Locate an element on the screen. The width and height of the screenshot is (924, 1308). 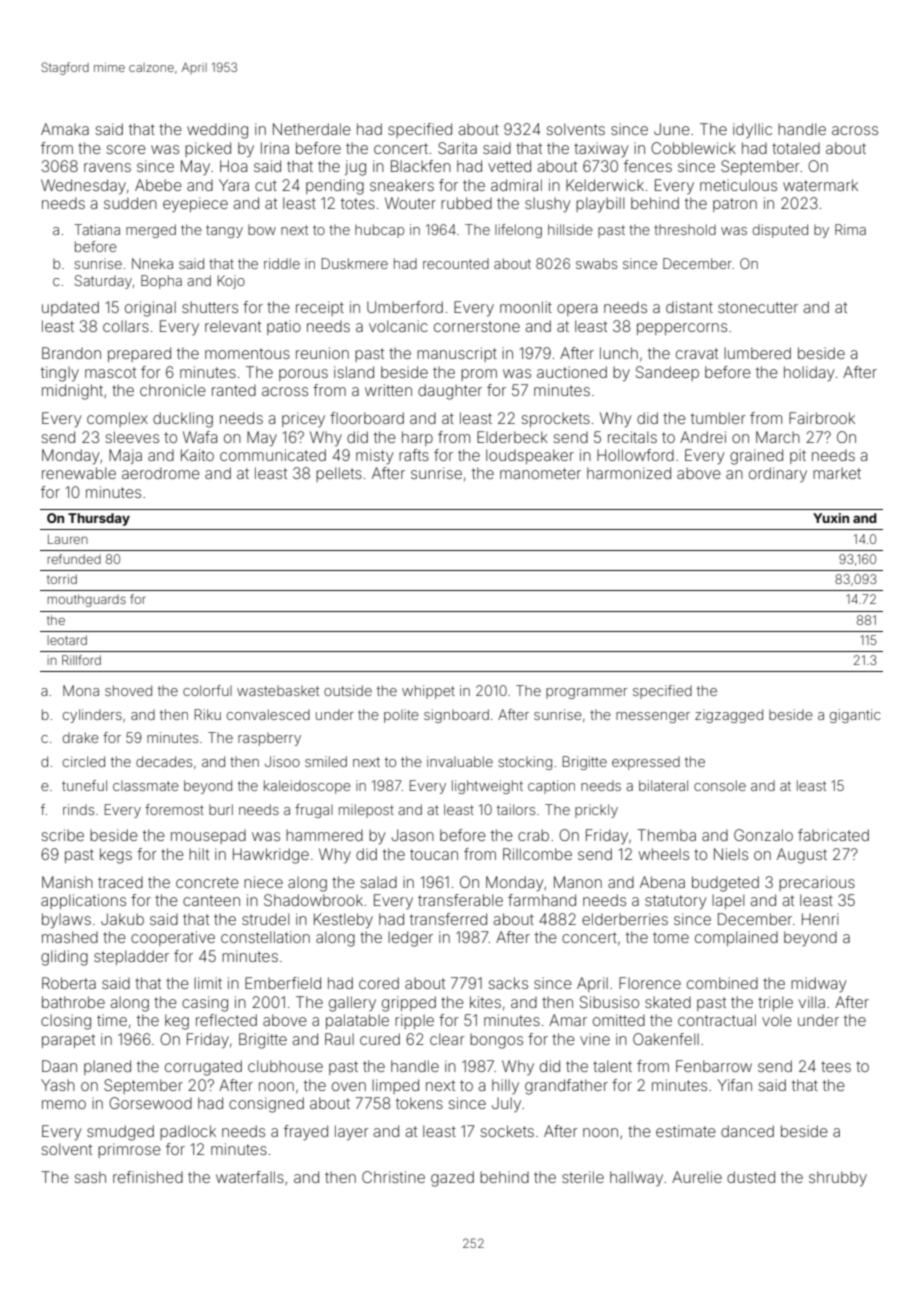
Sarita is located at coordinates (457, 148).
